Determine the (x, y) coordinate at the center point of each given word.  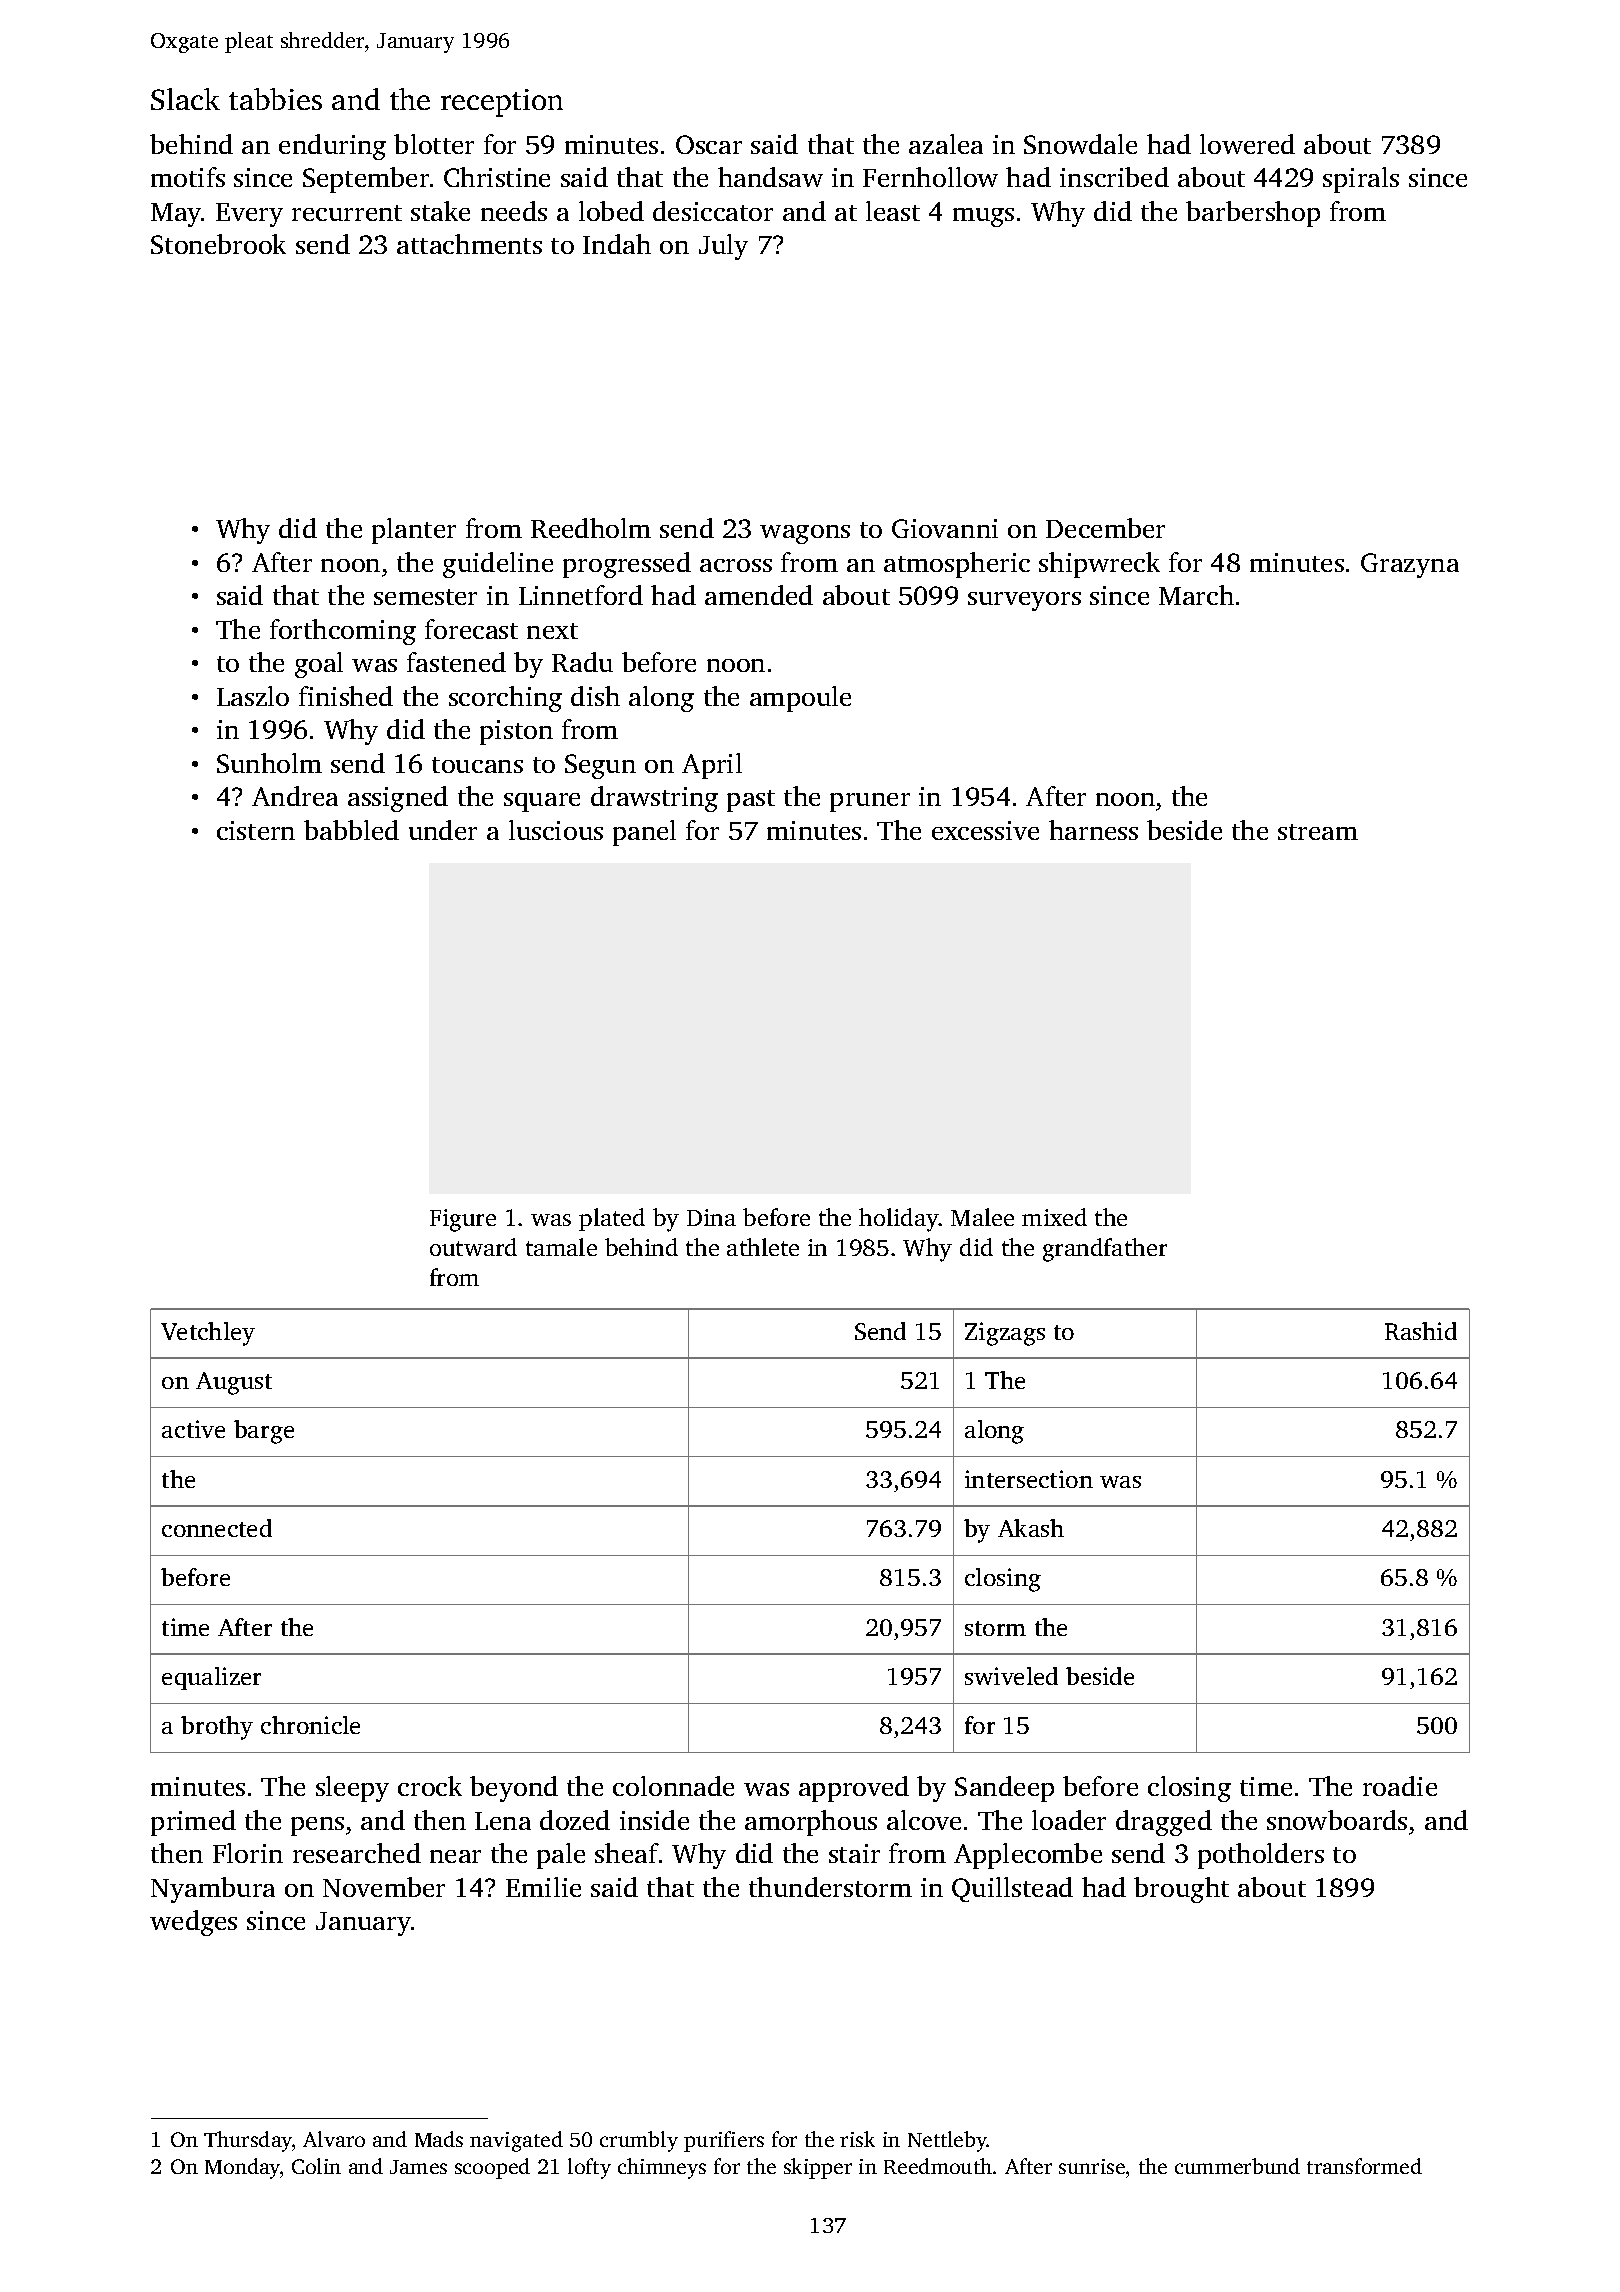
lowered (1247, 144)
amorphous (811, 1823)
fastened (456, 662)
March (1196, 595)
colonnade (673, 1786)
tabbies (275, 99)
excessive (985, 830)
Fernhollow (930, 177)
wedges (193, 1923)
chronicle (310, 1725)
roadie (1400, 1786)
